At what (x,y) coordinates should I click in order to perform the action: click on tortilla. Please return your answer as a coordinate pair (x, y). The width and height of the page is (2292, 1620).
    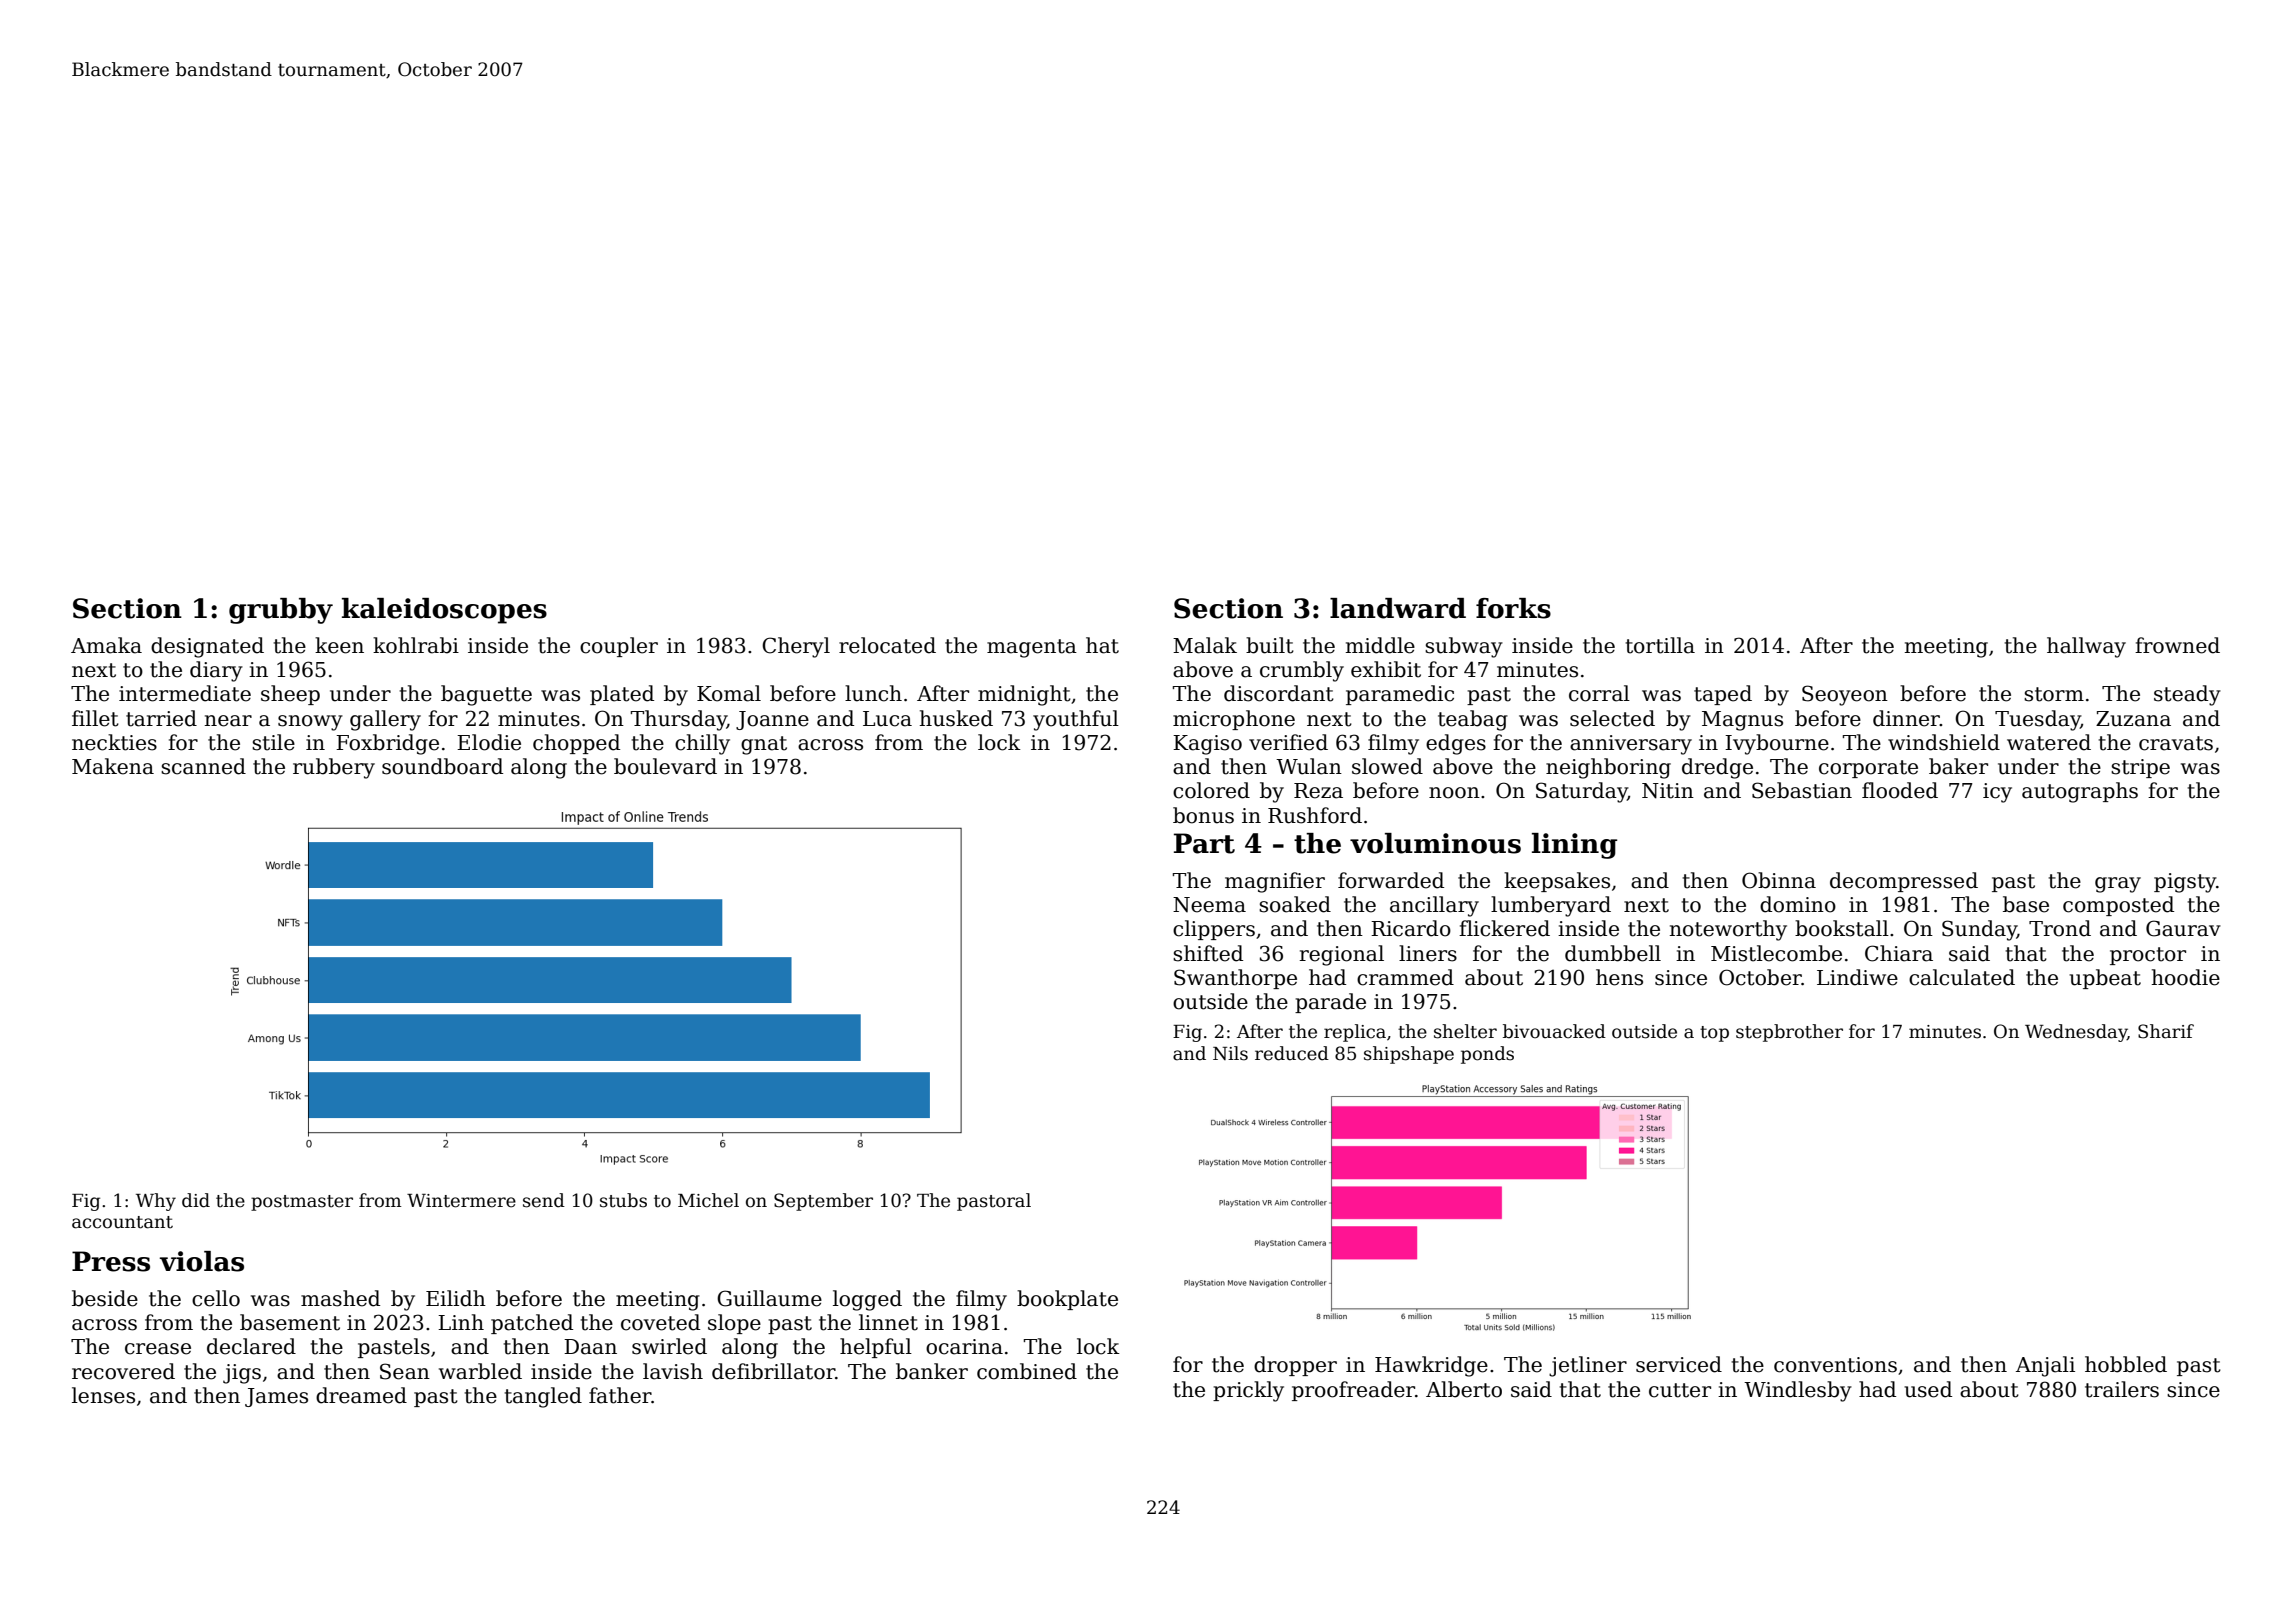
    Looking at the image, I should click on (1660, 645).
